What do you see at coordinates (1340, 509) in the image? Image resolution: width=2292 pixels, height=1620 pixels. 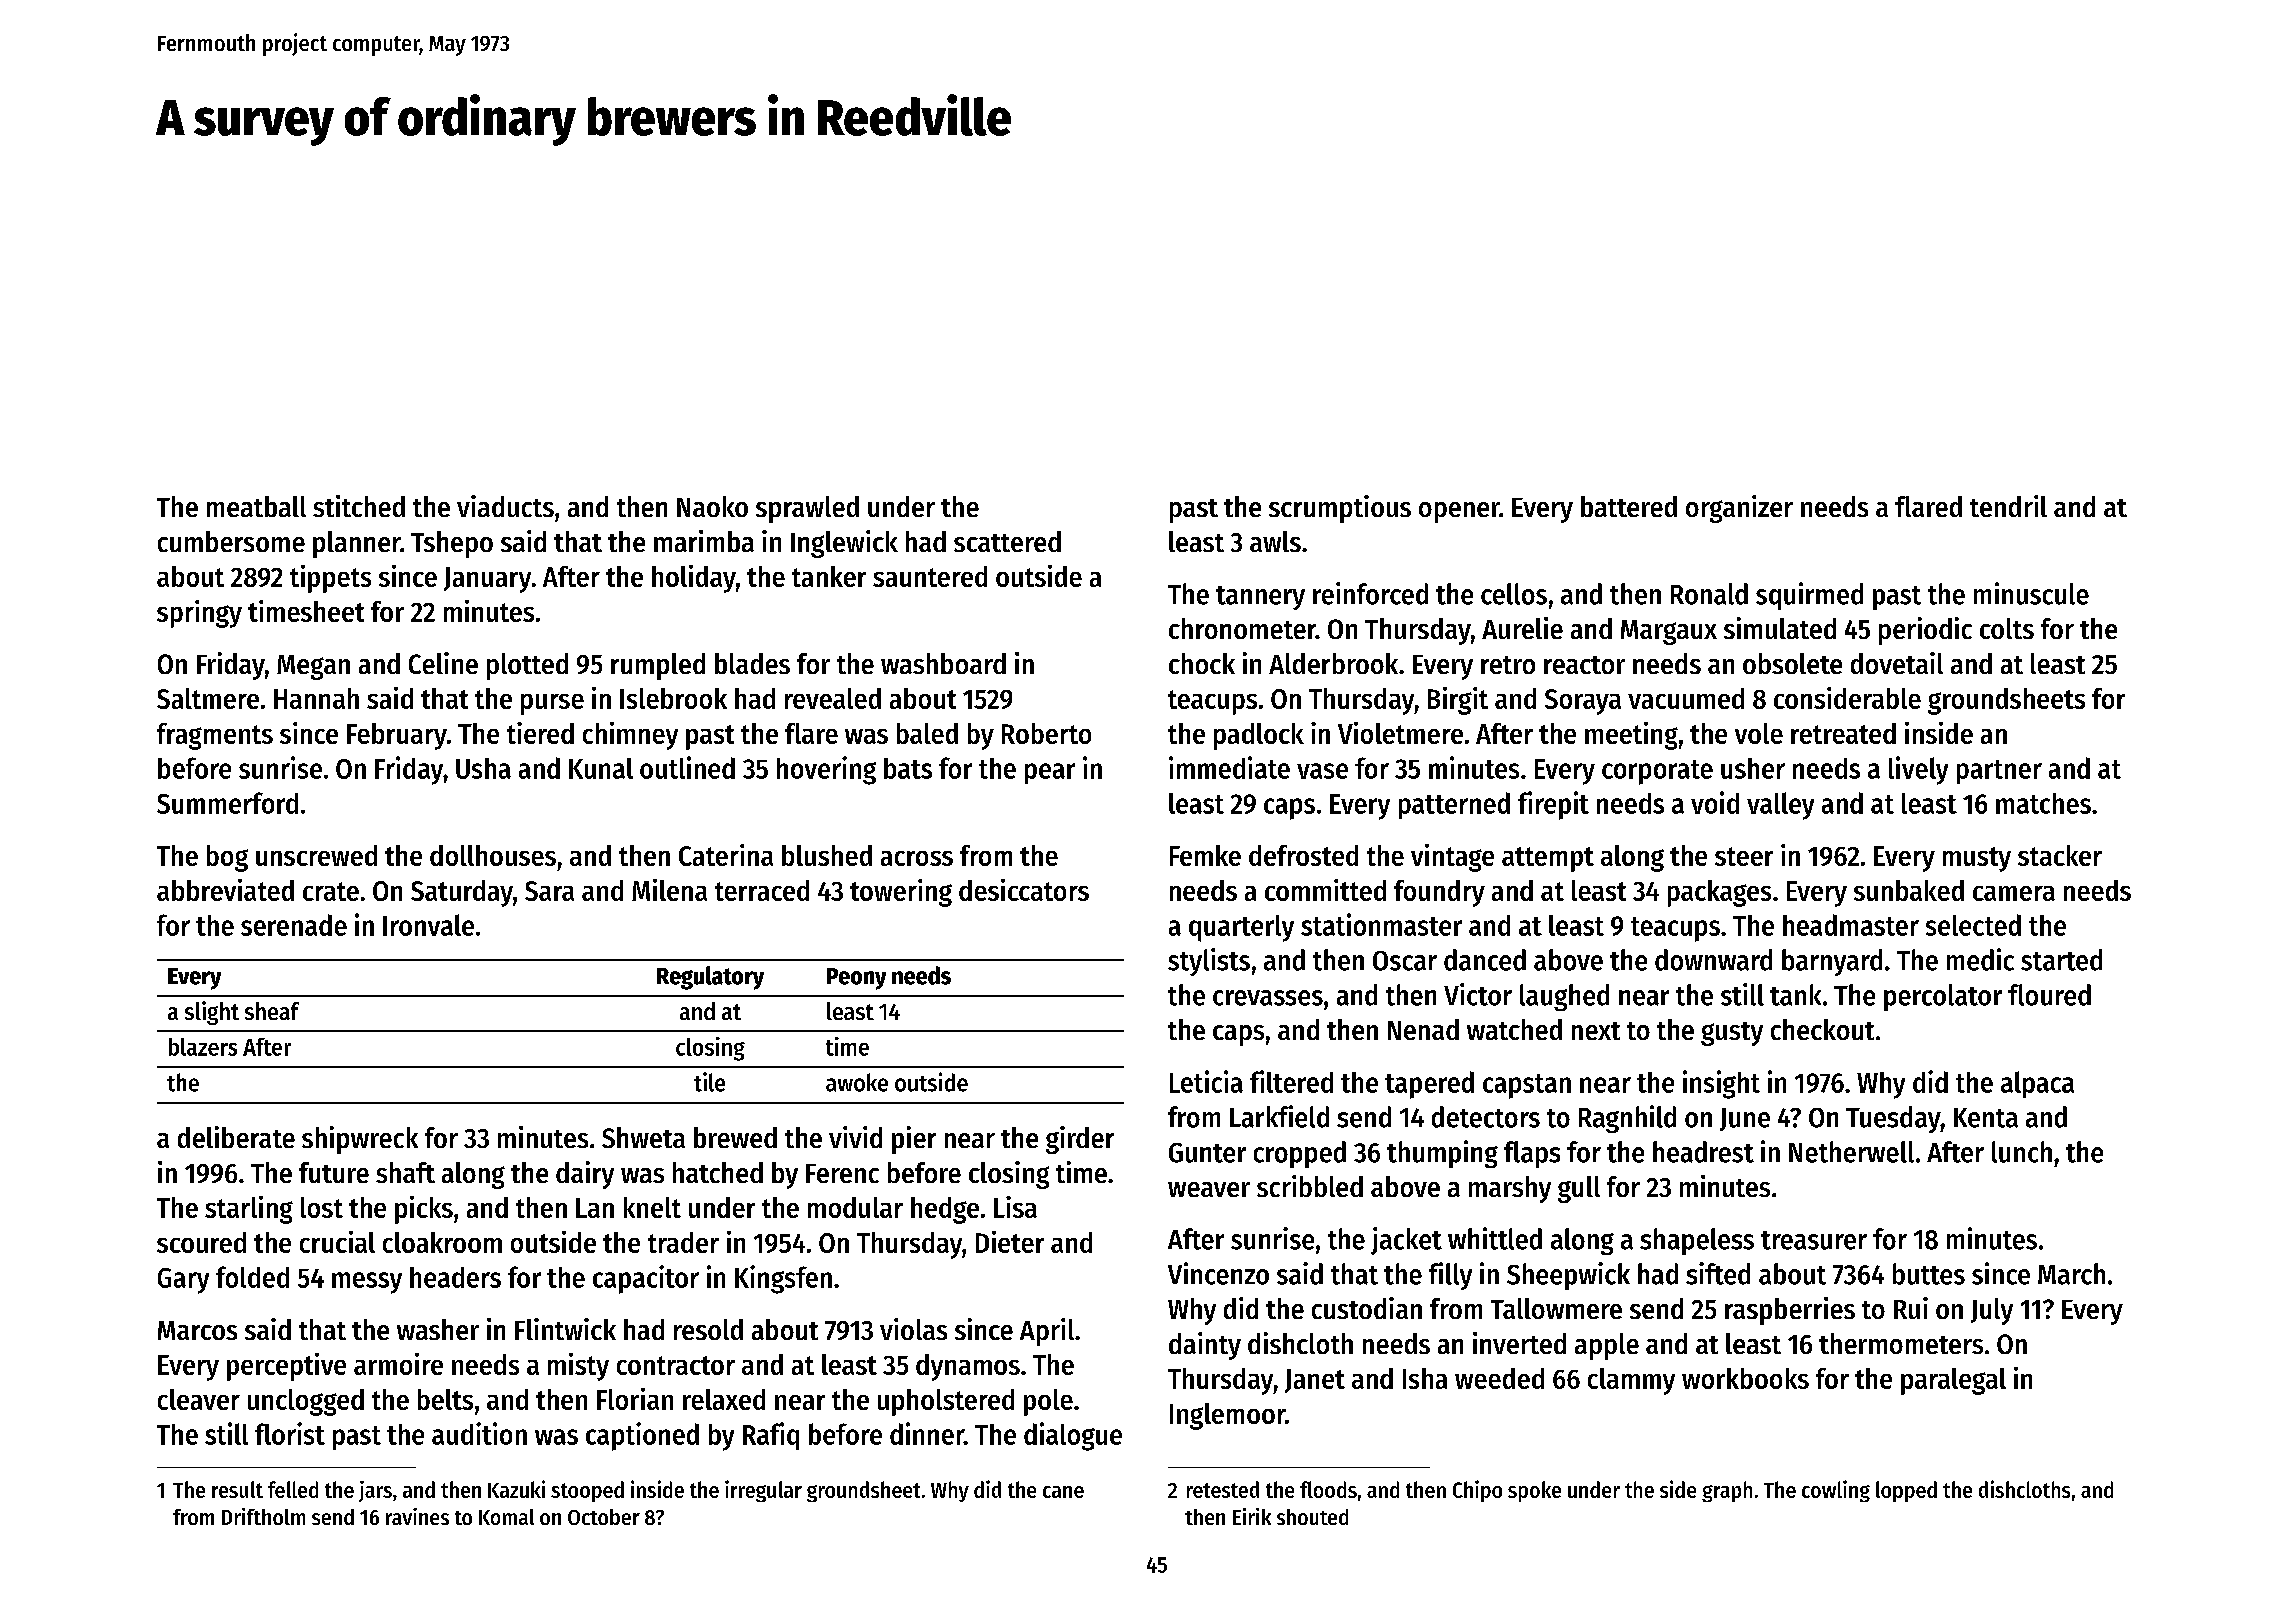 I see `scrumptious` at bounding box center [1340, 509].
